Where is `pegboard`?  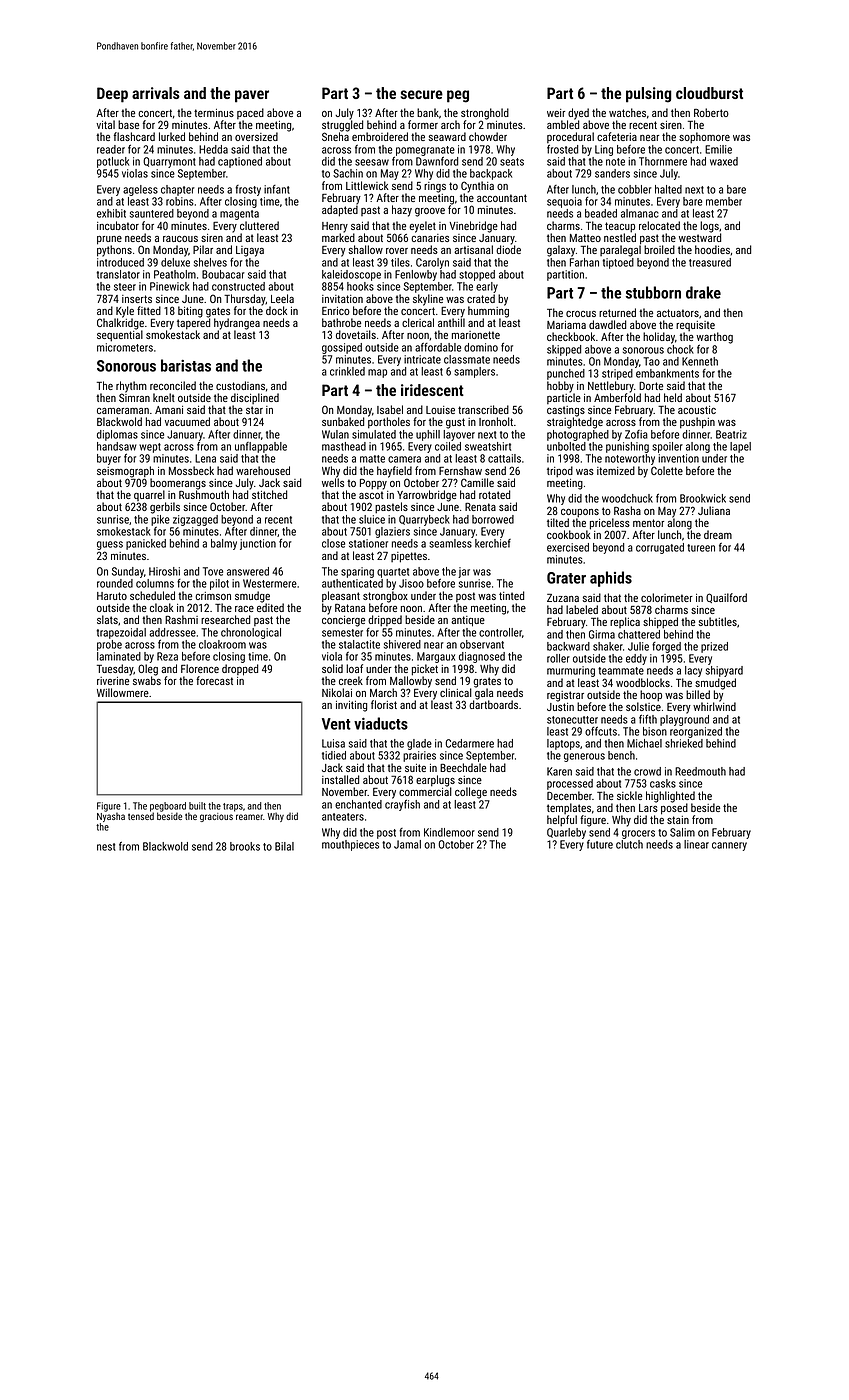 pegboard is located at coordinates (168, 807).
